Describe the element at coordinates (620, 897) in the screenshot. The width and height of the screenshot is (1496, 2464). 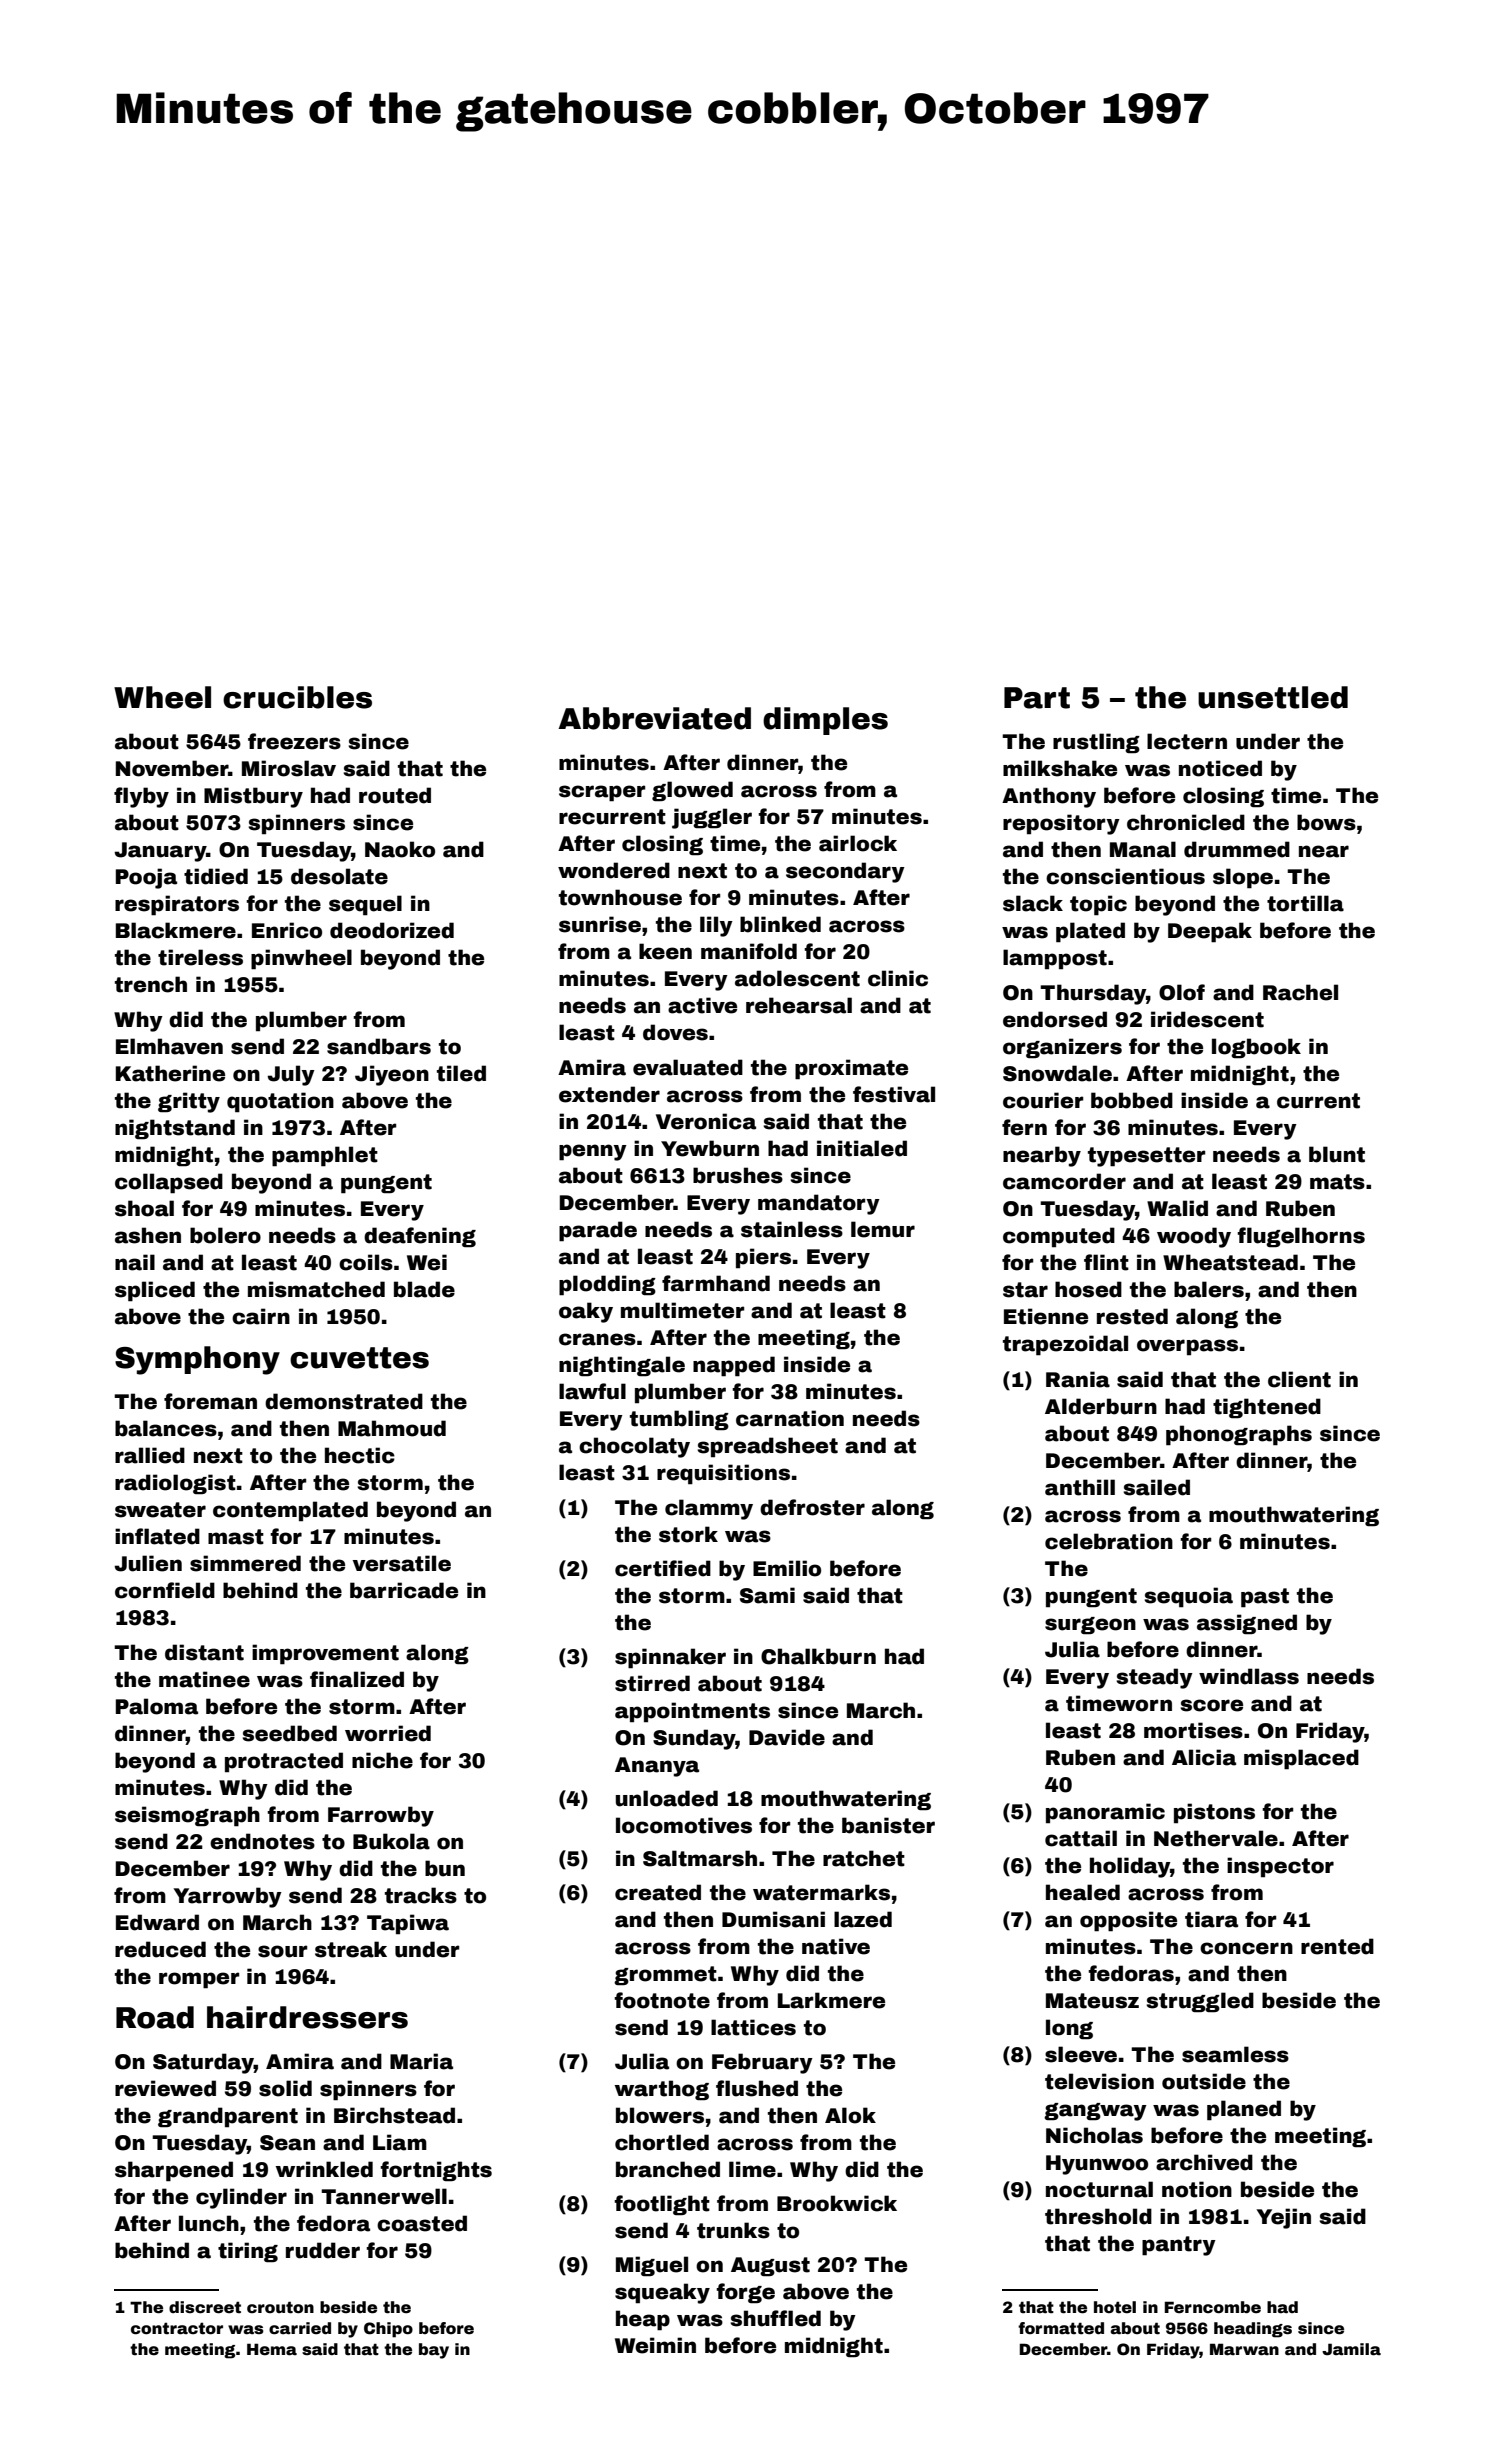
I see `townhouse` at that location.
